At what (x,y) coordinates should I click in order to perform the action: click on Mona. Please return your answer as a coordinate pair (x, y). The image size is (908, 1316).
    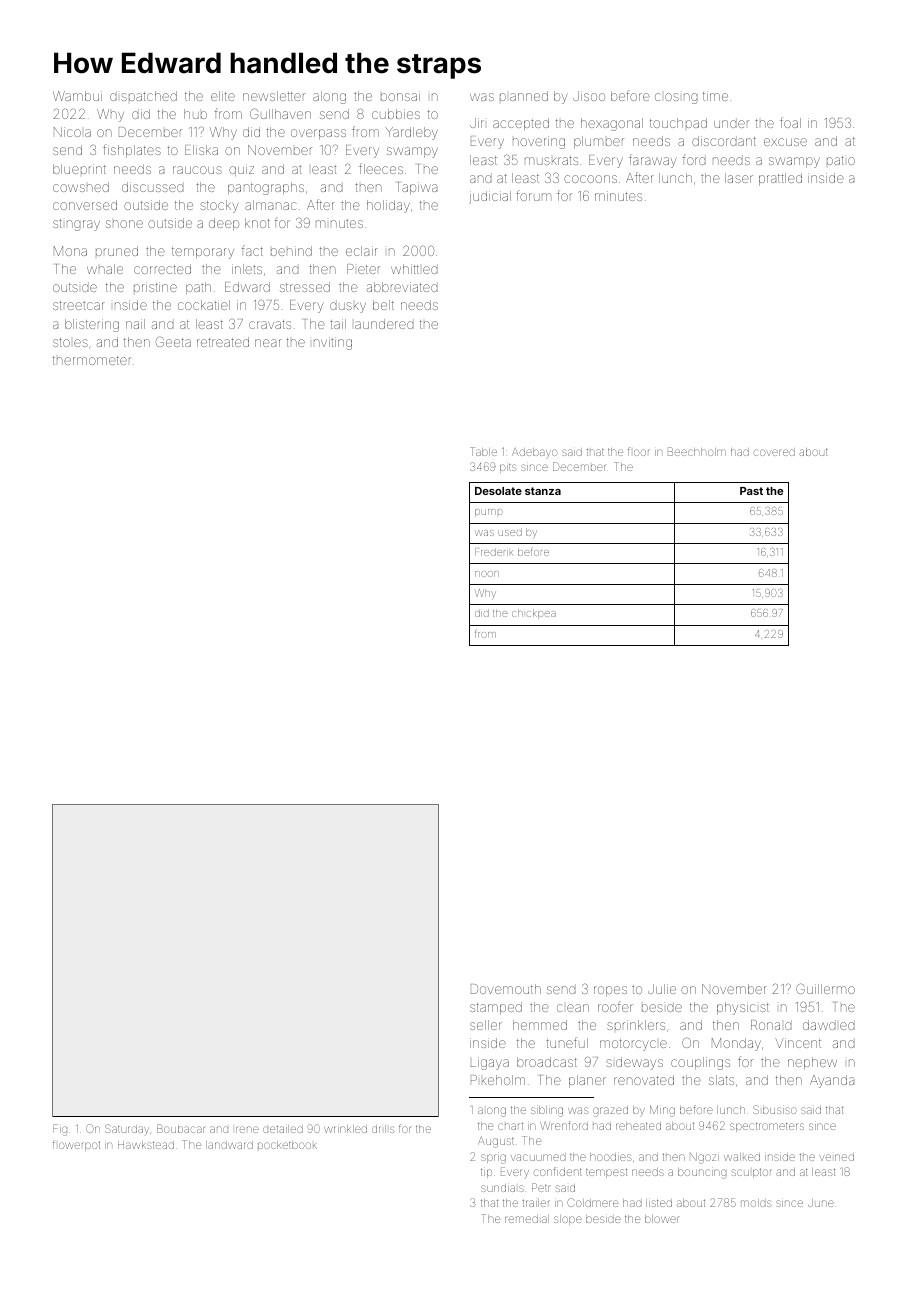
    Looking at the image, I should click on (70, 251).
